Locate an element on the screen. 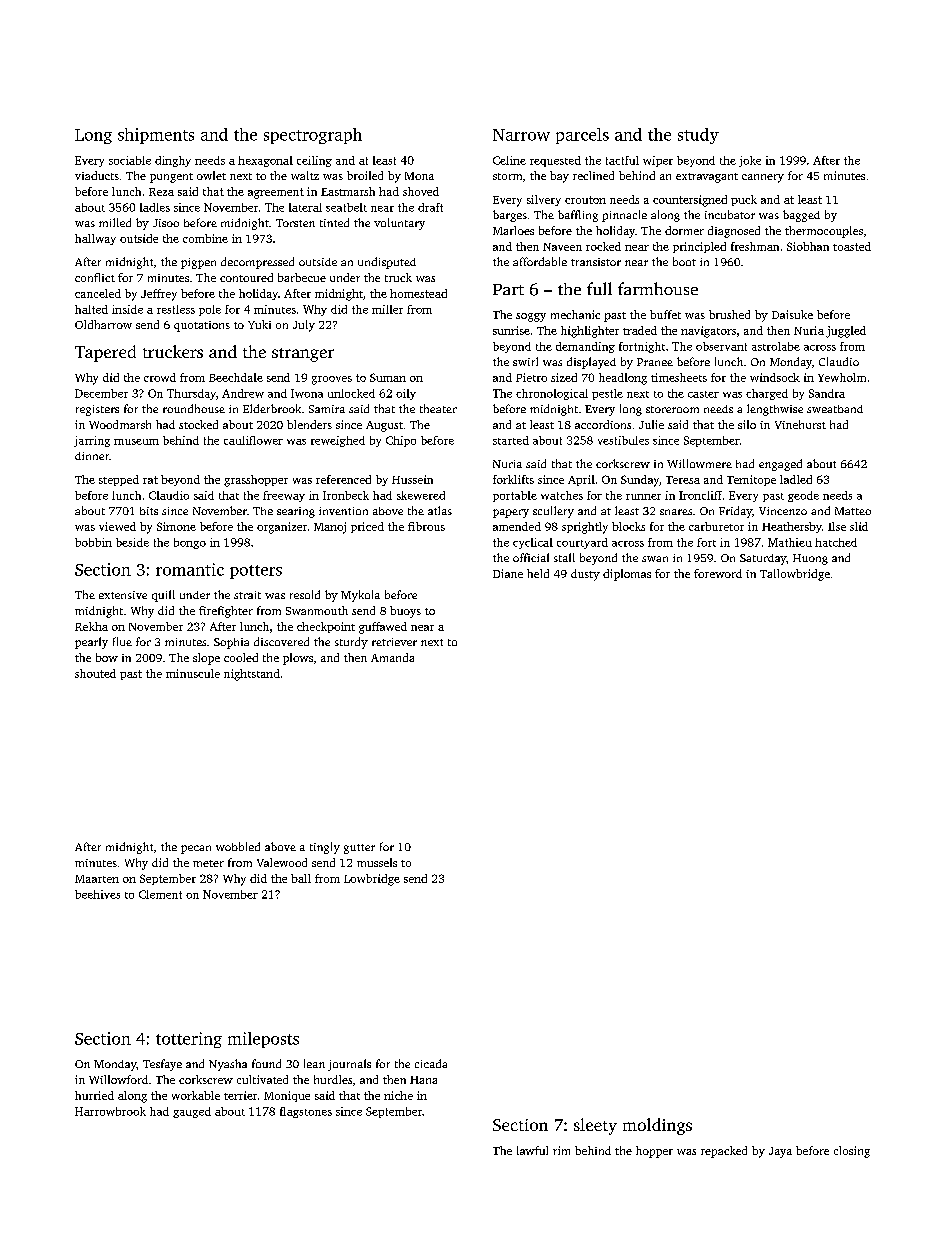 The height and width of the screenshot is (1233, 952). study is located at coordinates (698, 136).
